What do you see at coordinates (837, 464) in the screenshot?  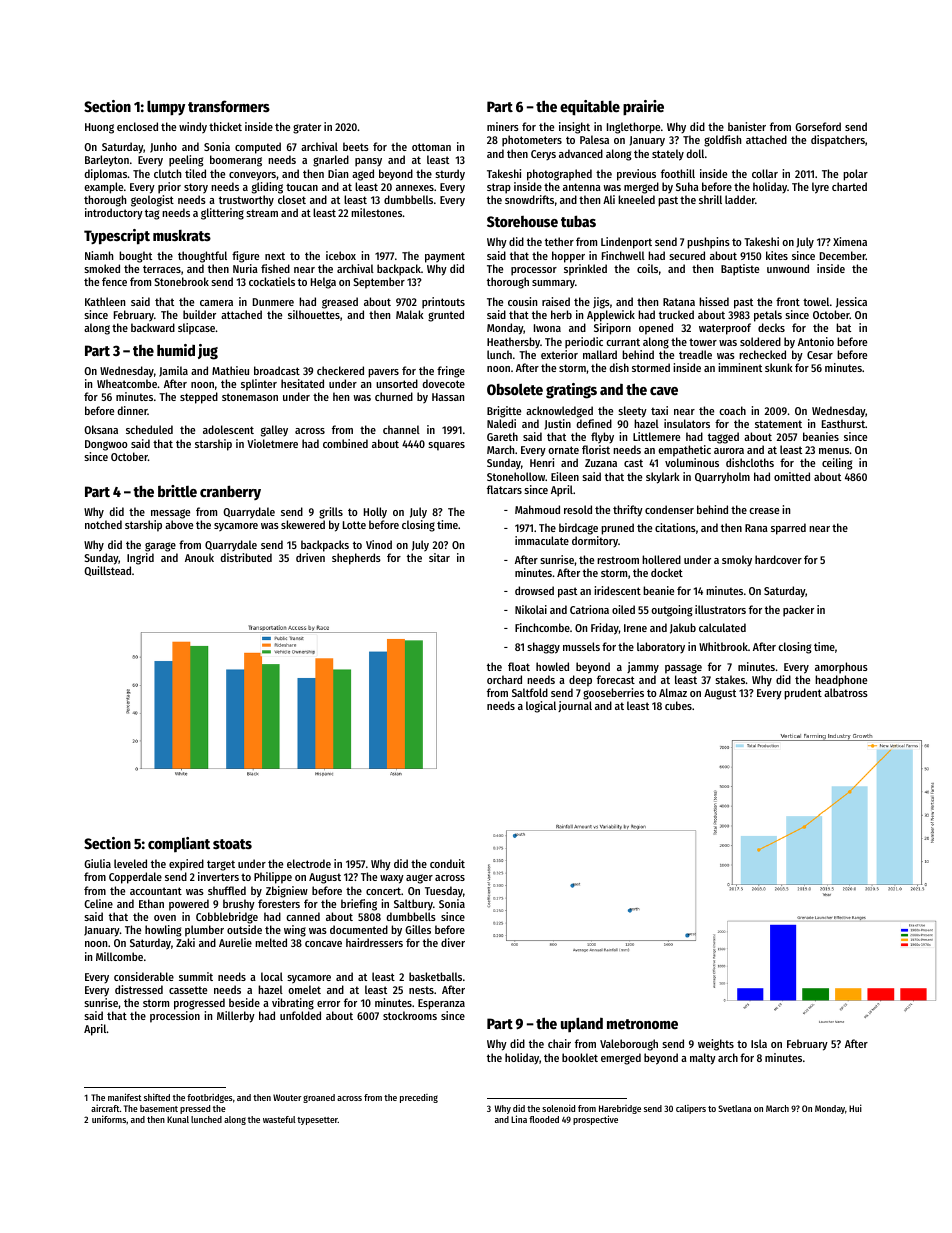 I see `ceiling` at bounding box center [837, 464].
